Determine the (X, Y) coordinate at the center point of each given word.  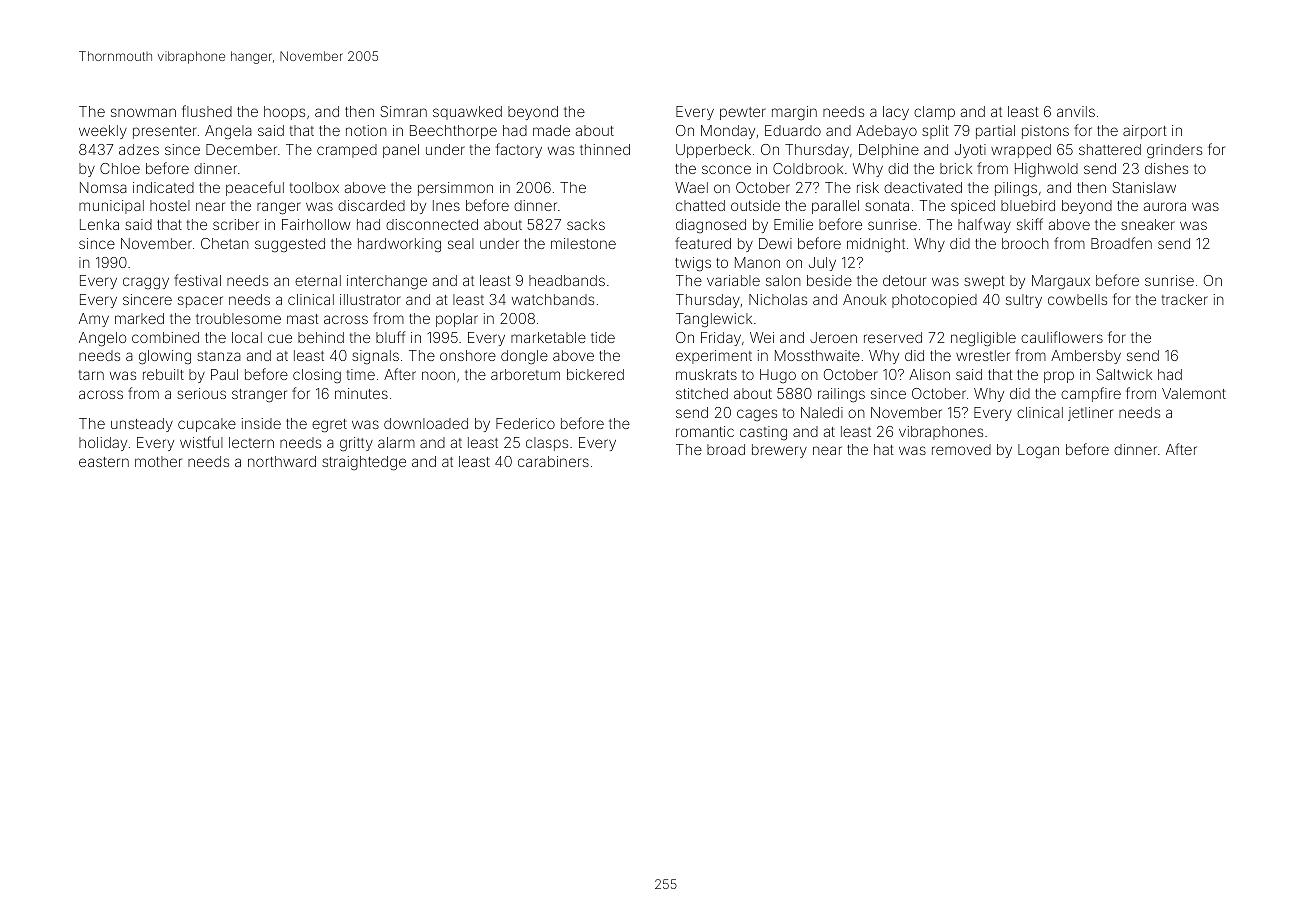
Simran (403, 111)
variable (733, 280)
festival (197, 280)
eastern (104, 462)
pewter (743, 113)
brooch (1025, 243)
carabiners (553, 461)
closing (317, 376)
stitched (702, 393)
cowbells (1077, 299)
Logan (1038, 451)
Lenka (99, 224)
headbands (567, 280)
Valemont (1194, 393)
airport (1145, 132)
